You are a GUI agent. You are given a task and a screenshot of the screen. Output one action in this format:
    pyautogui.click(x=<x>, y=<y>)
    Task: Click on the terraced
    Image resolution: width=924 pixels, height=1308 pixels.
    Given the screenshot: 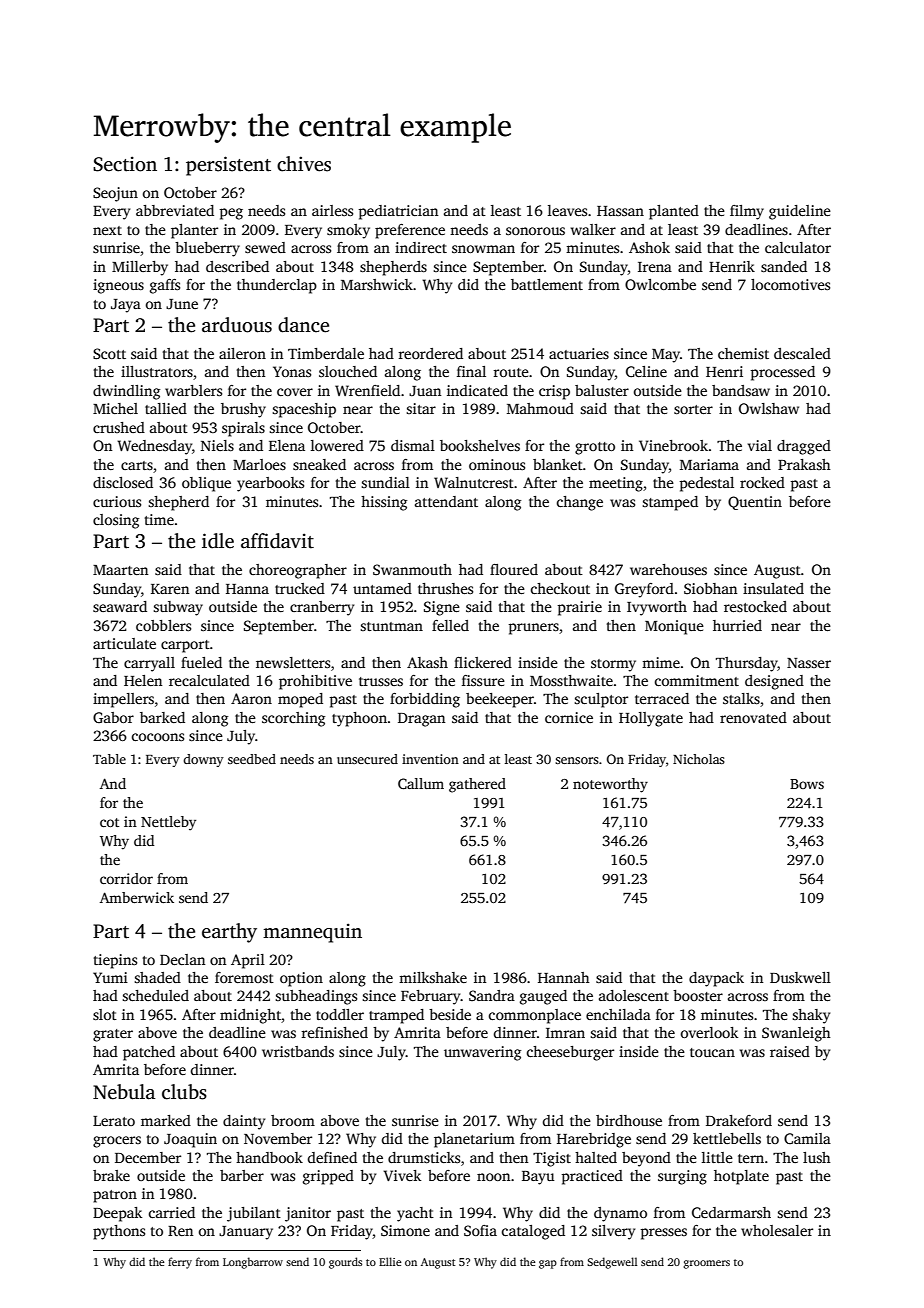 What is the action you would take?
    pyautogui.click(x=662, y=698)
